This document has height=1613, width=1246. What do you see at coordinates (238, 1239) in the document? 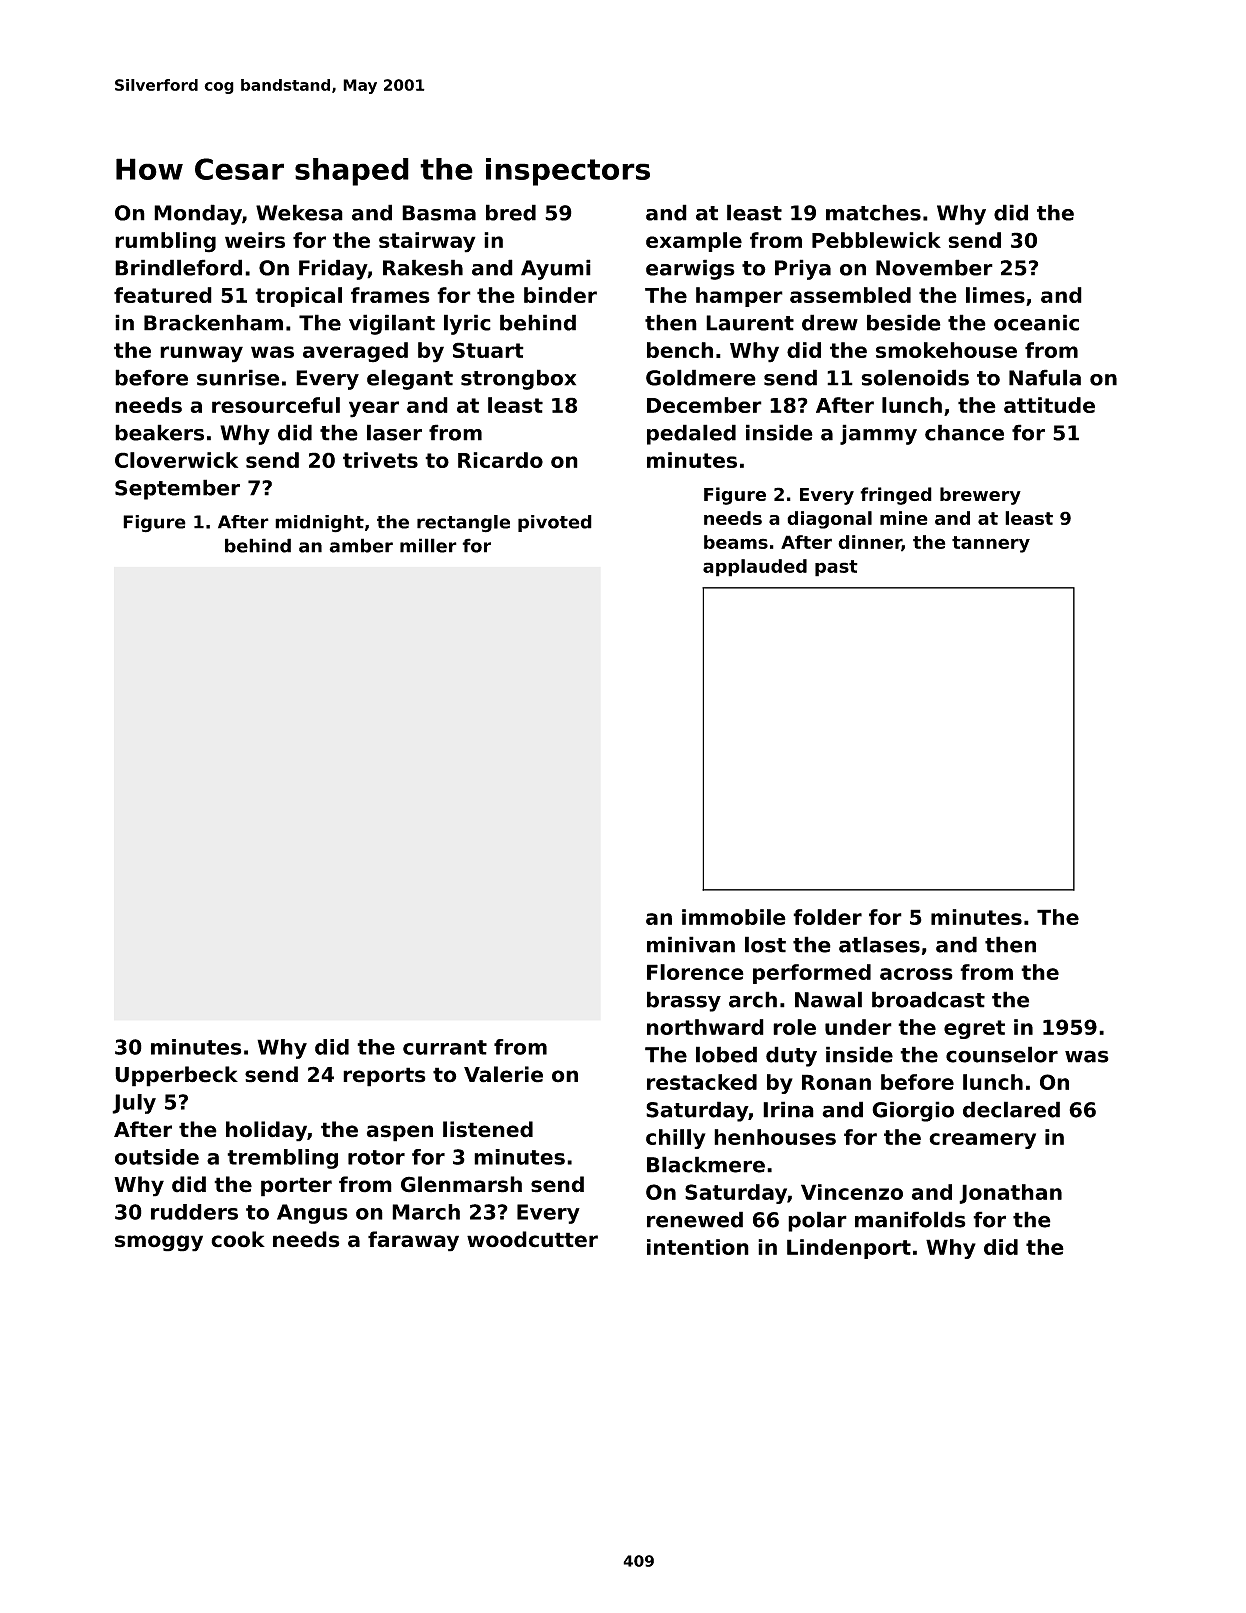
I see `cook` at bounding box center [238, 1239].
